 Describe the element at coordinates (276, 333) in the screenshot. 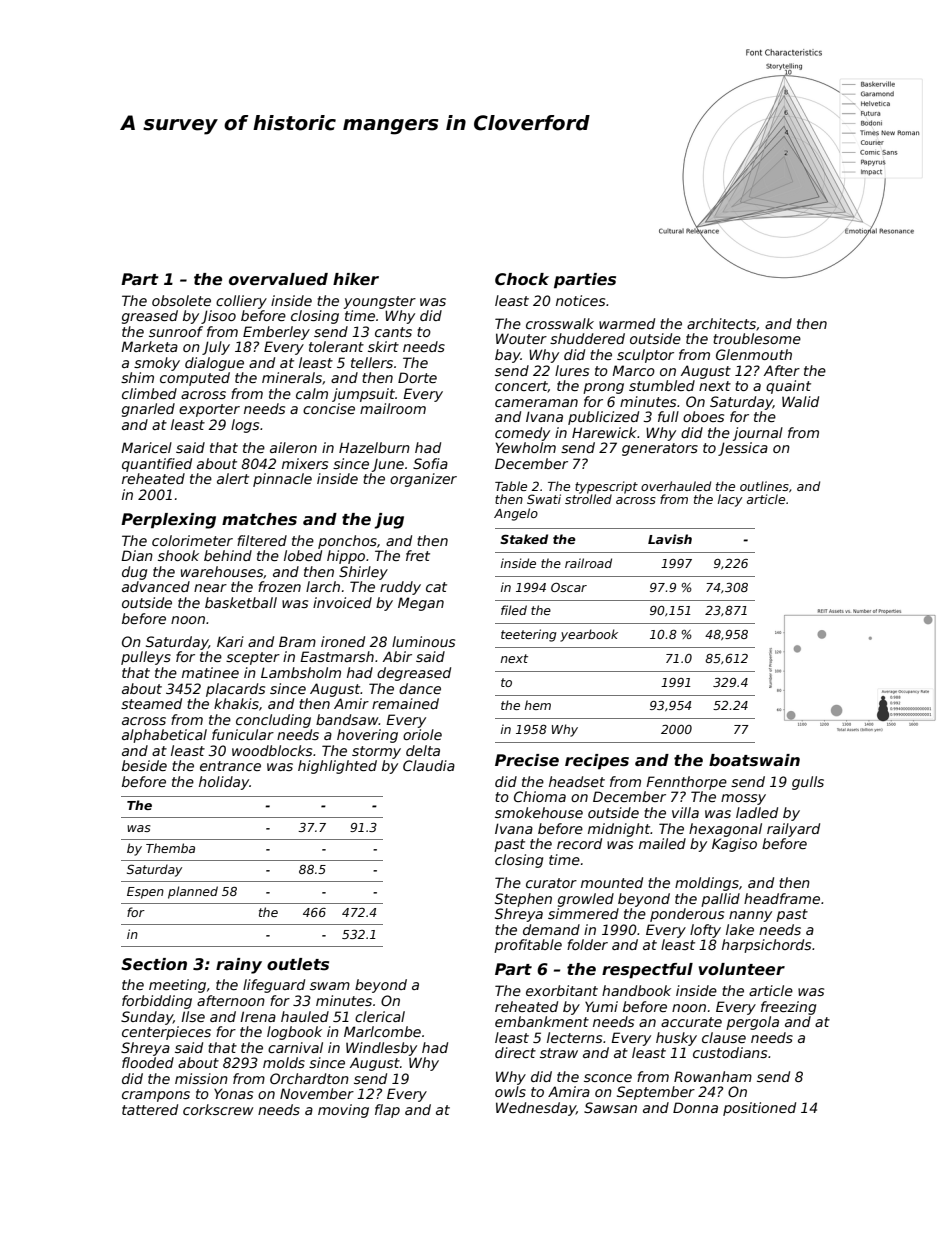

I see `Emberley` at that location.
